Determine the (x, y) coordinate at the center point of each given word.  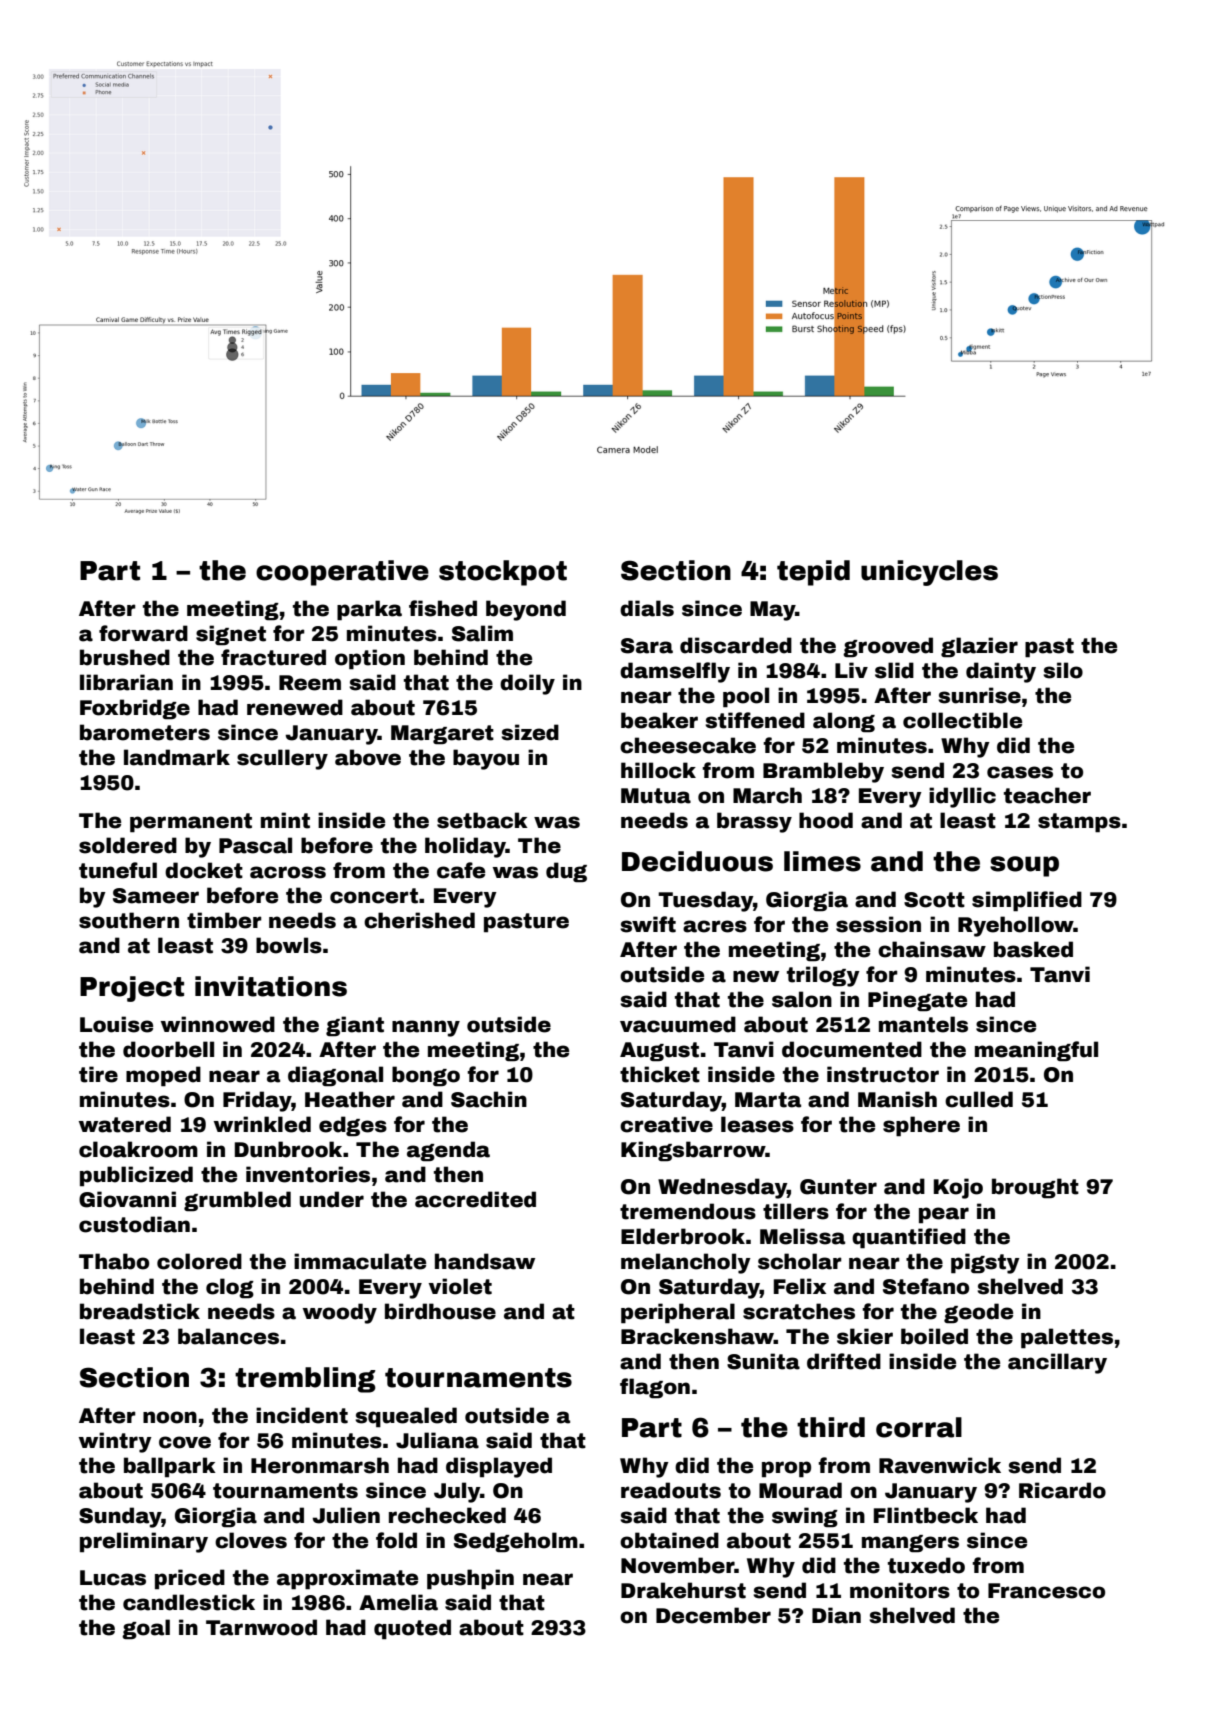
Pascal (255, 845)
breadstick (140, 1311)
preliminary (144, 1542)
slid (894, 670)
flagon (655, 1388)
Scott (934, 900)
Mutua (656, 796)
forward (143, 633)
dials (647, 608)
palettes (1067, 1338)
